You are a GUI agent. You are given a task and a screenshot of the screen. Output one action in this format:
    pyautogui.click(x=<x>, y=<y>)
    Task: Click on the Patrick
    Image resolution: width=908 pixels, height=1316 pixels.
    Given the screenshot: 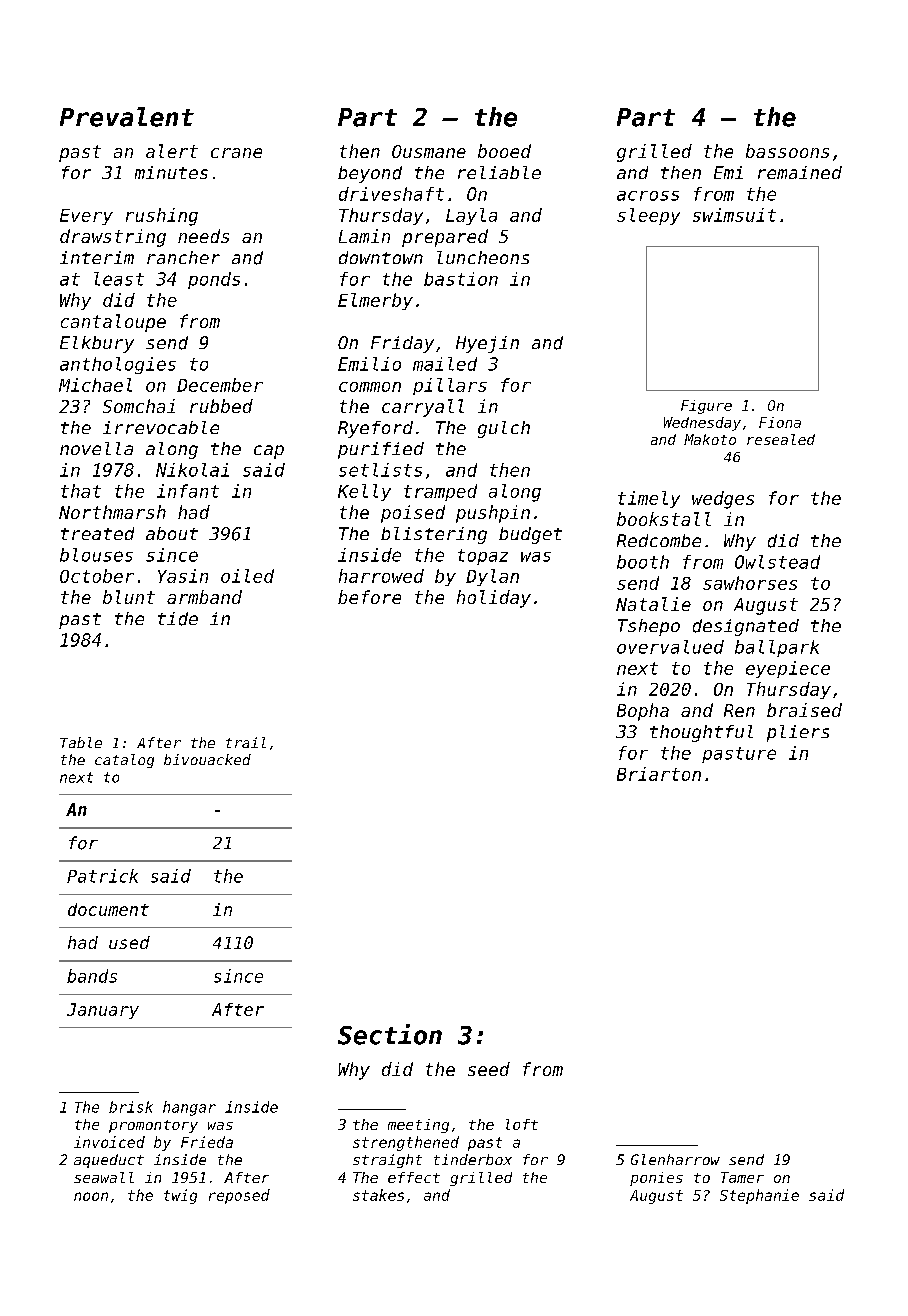 What is the action you would take?
    pyautogui.click(x=102, y=876)
